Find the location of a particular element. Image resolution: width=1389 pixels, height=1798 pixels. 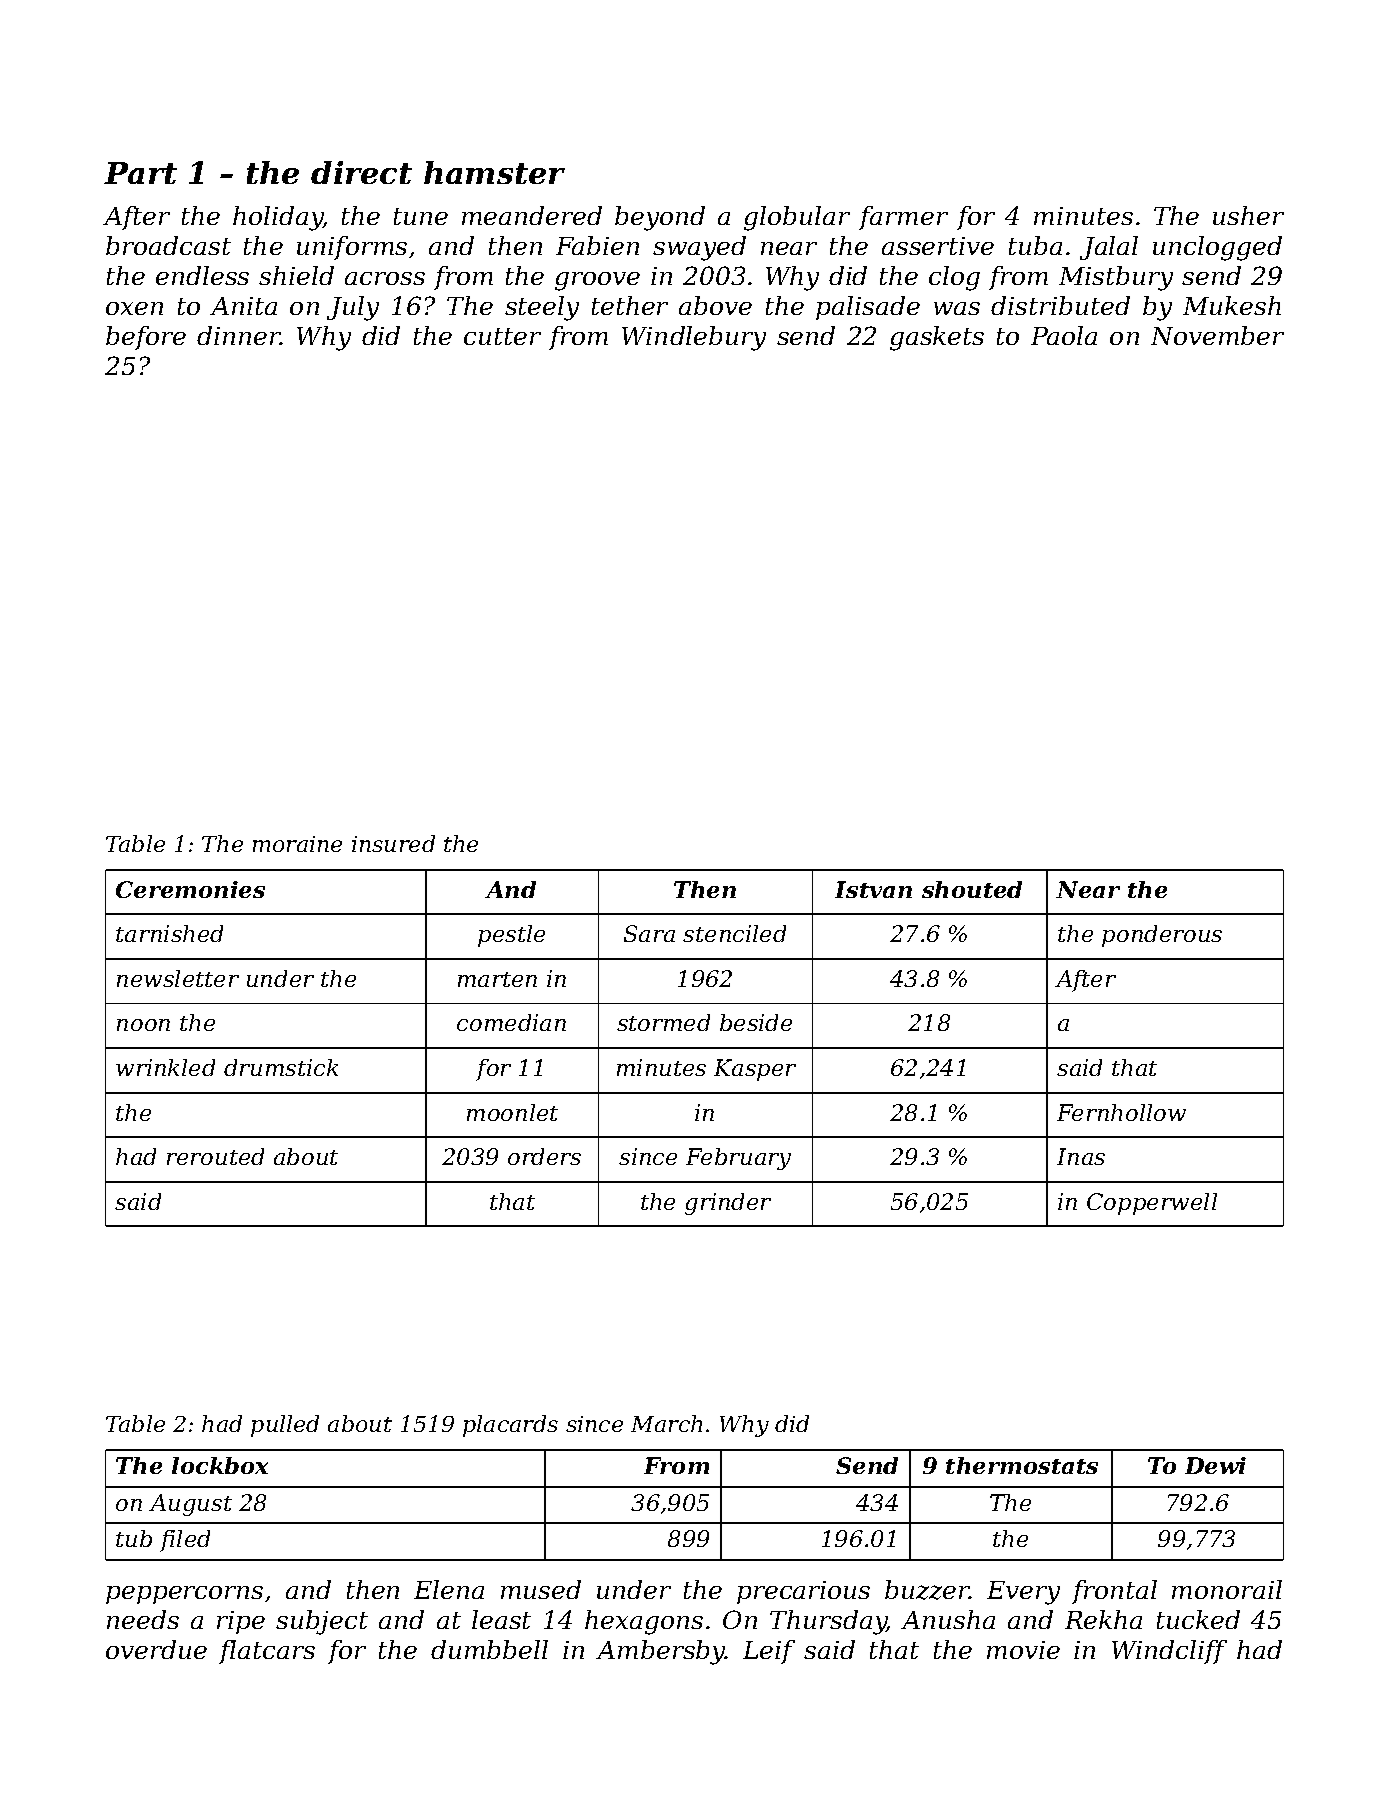

farmer is located at coordinates (903, 218).
